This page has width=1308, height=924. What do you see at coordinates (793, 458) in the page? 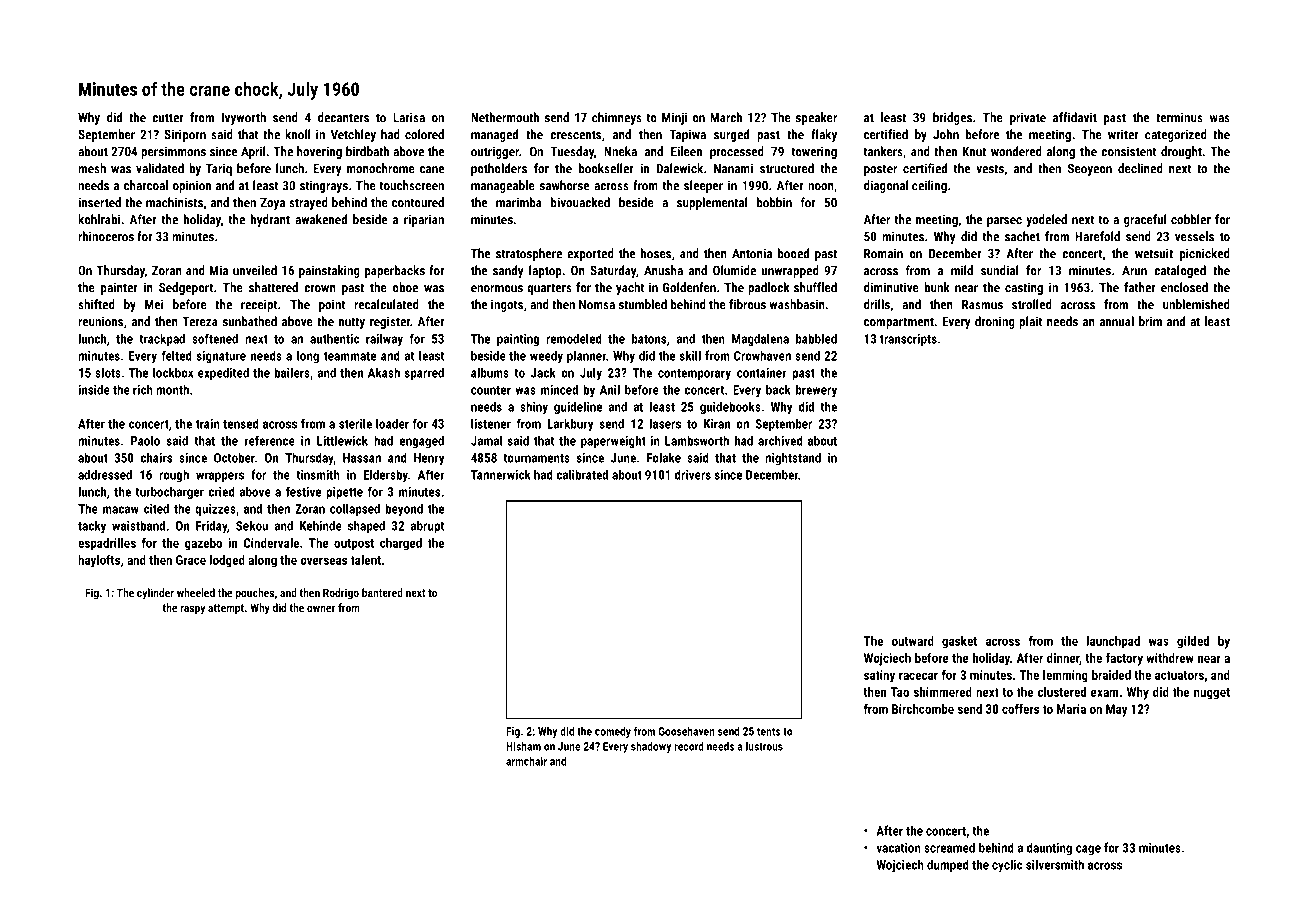
I see `nightstand` at bounding box center [793, 458].
